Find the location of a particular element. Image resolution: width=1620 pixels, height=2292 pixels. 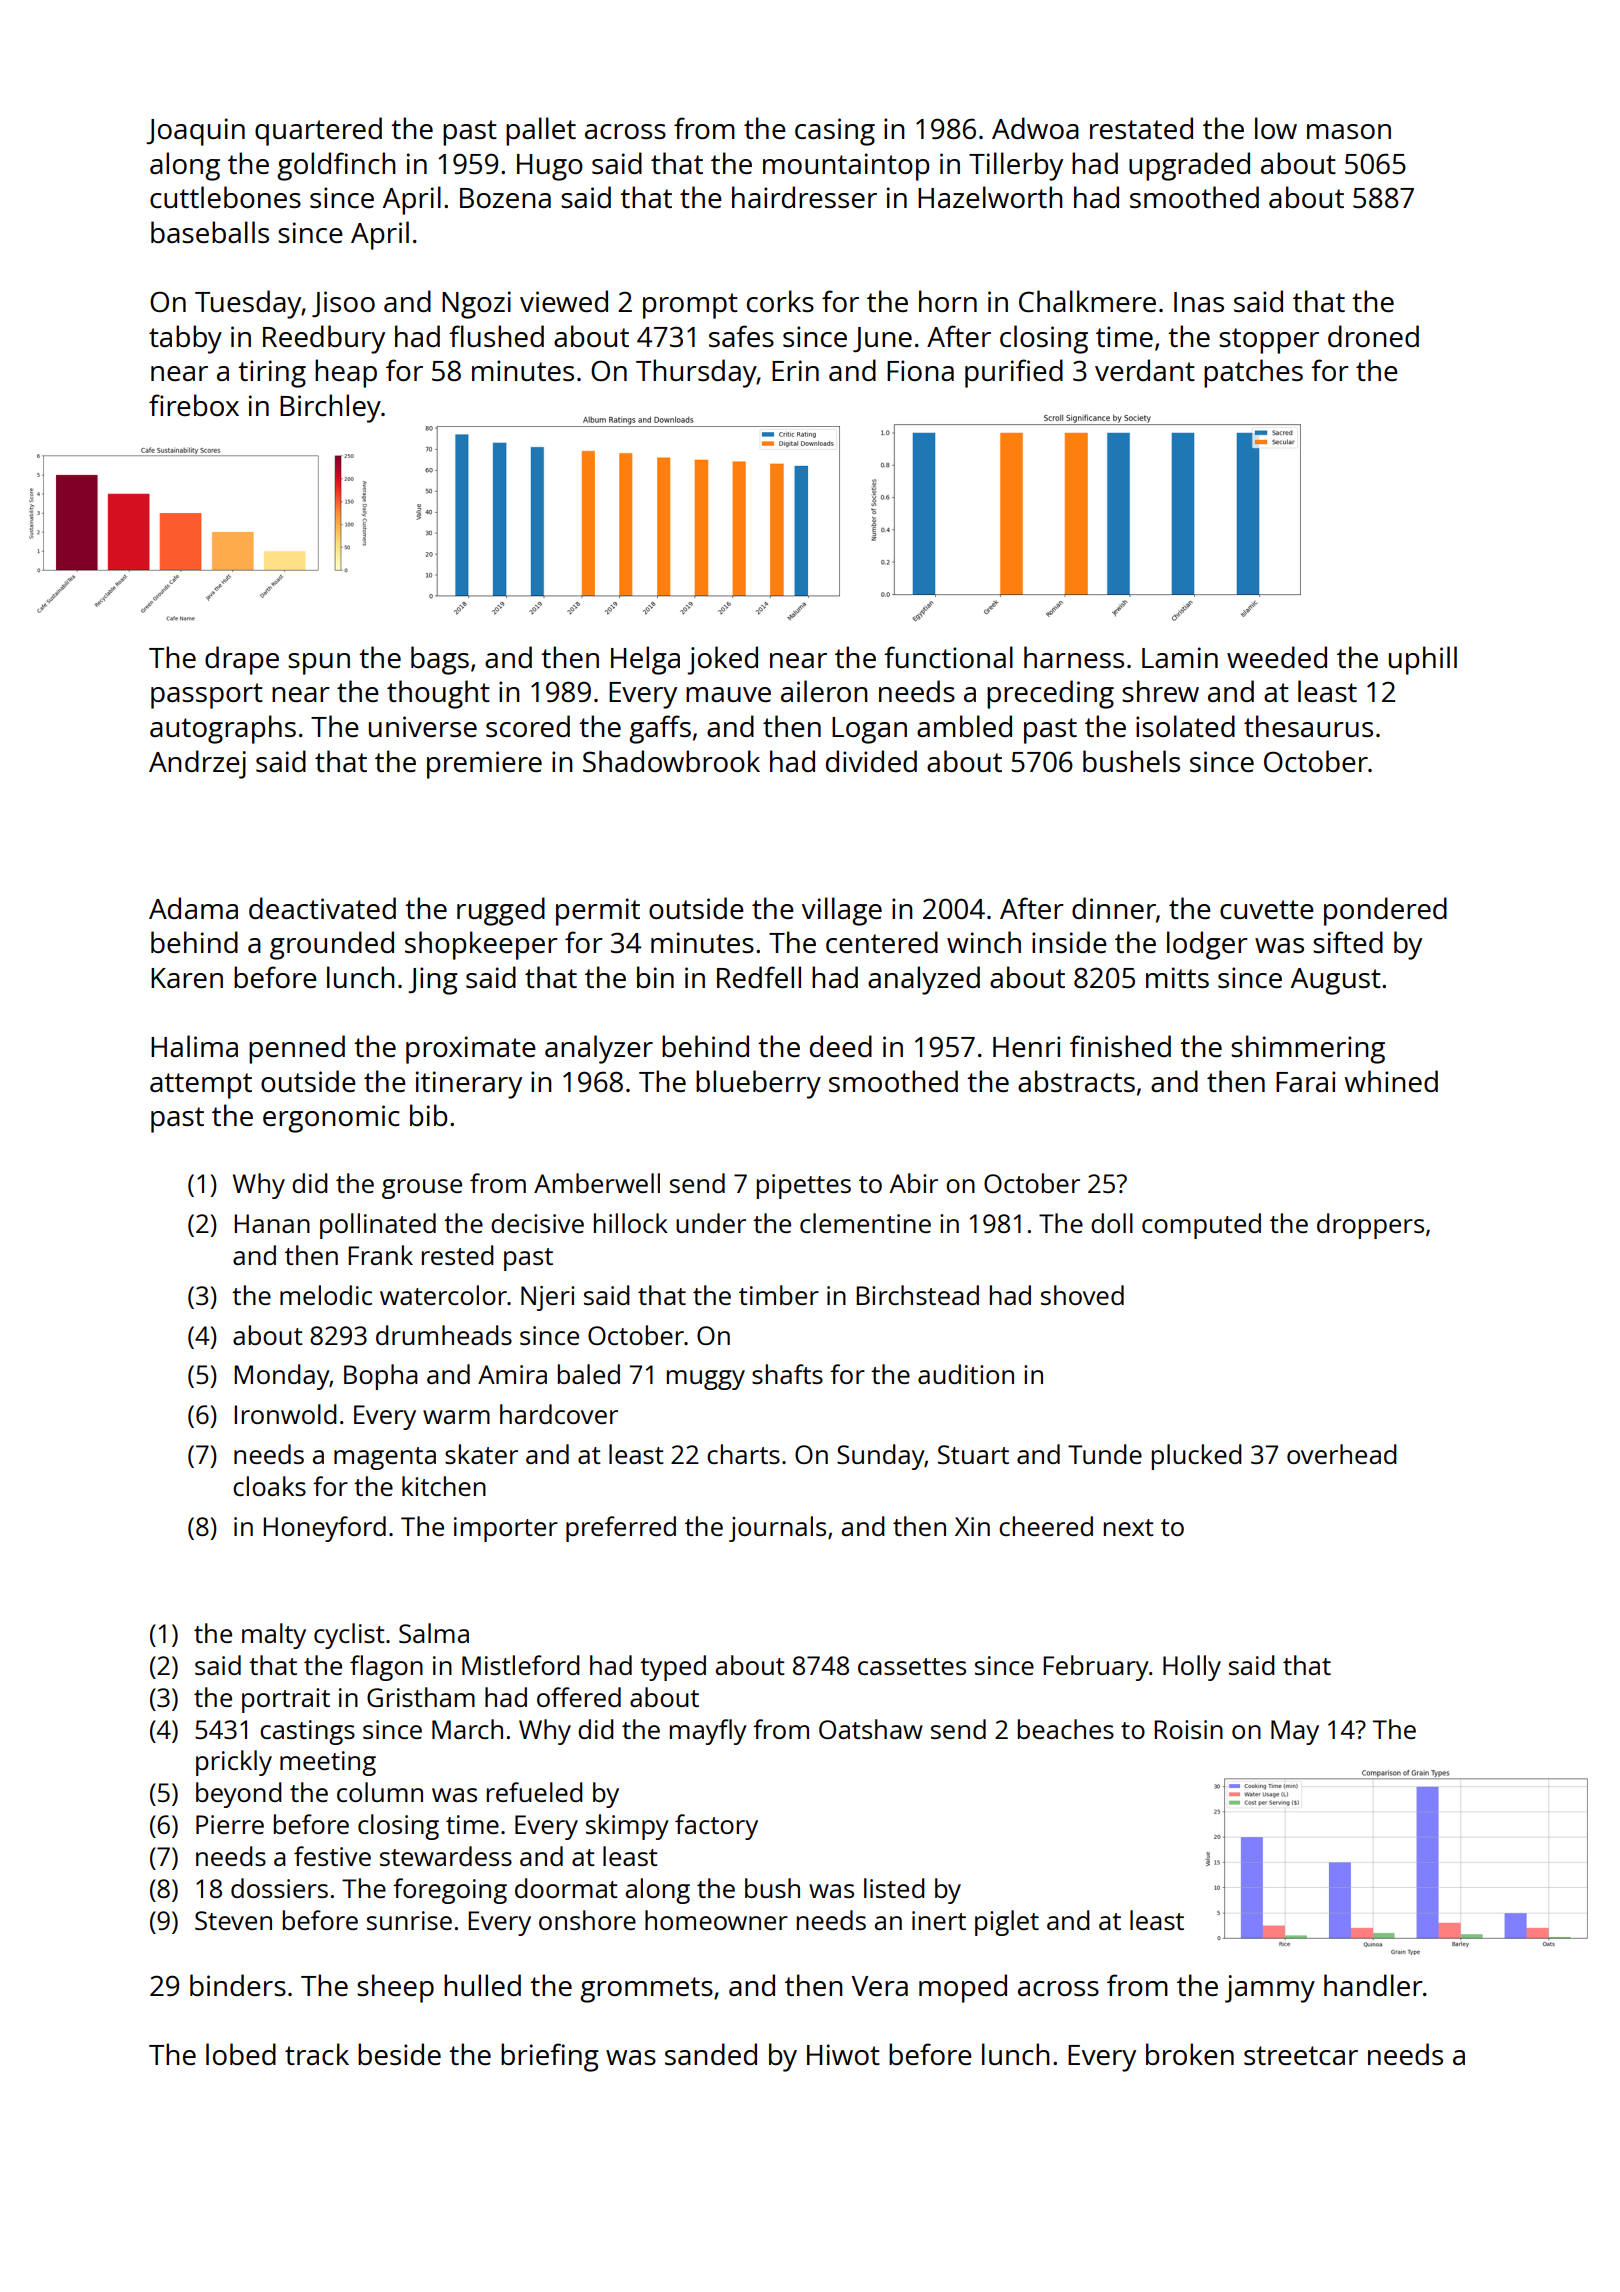

jammy is located at coordinates (1270, 1989).
